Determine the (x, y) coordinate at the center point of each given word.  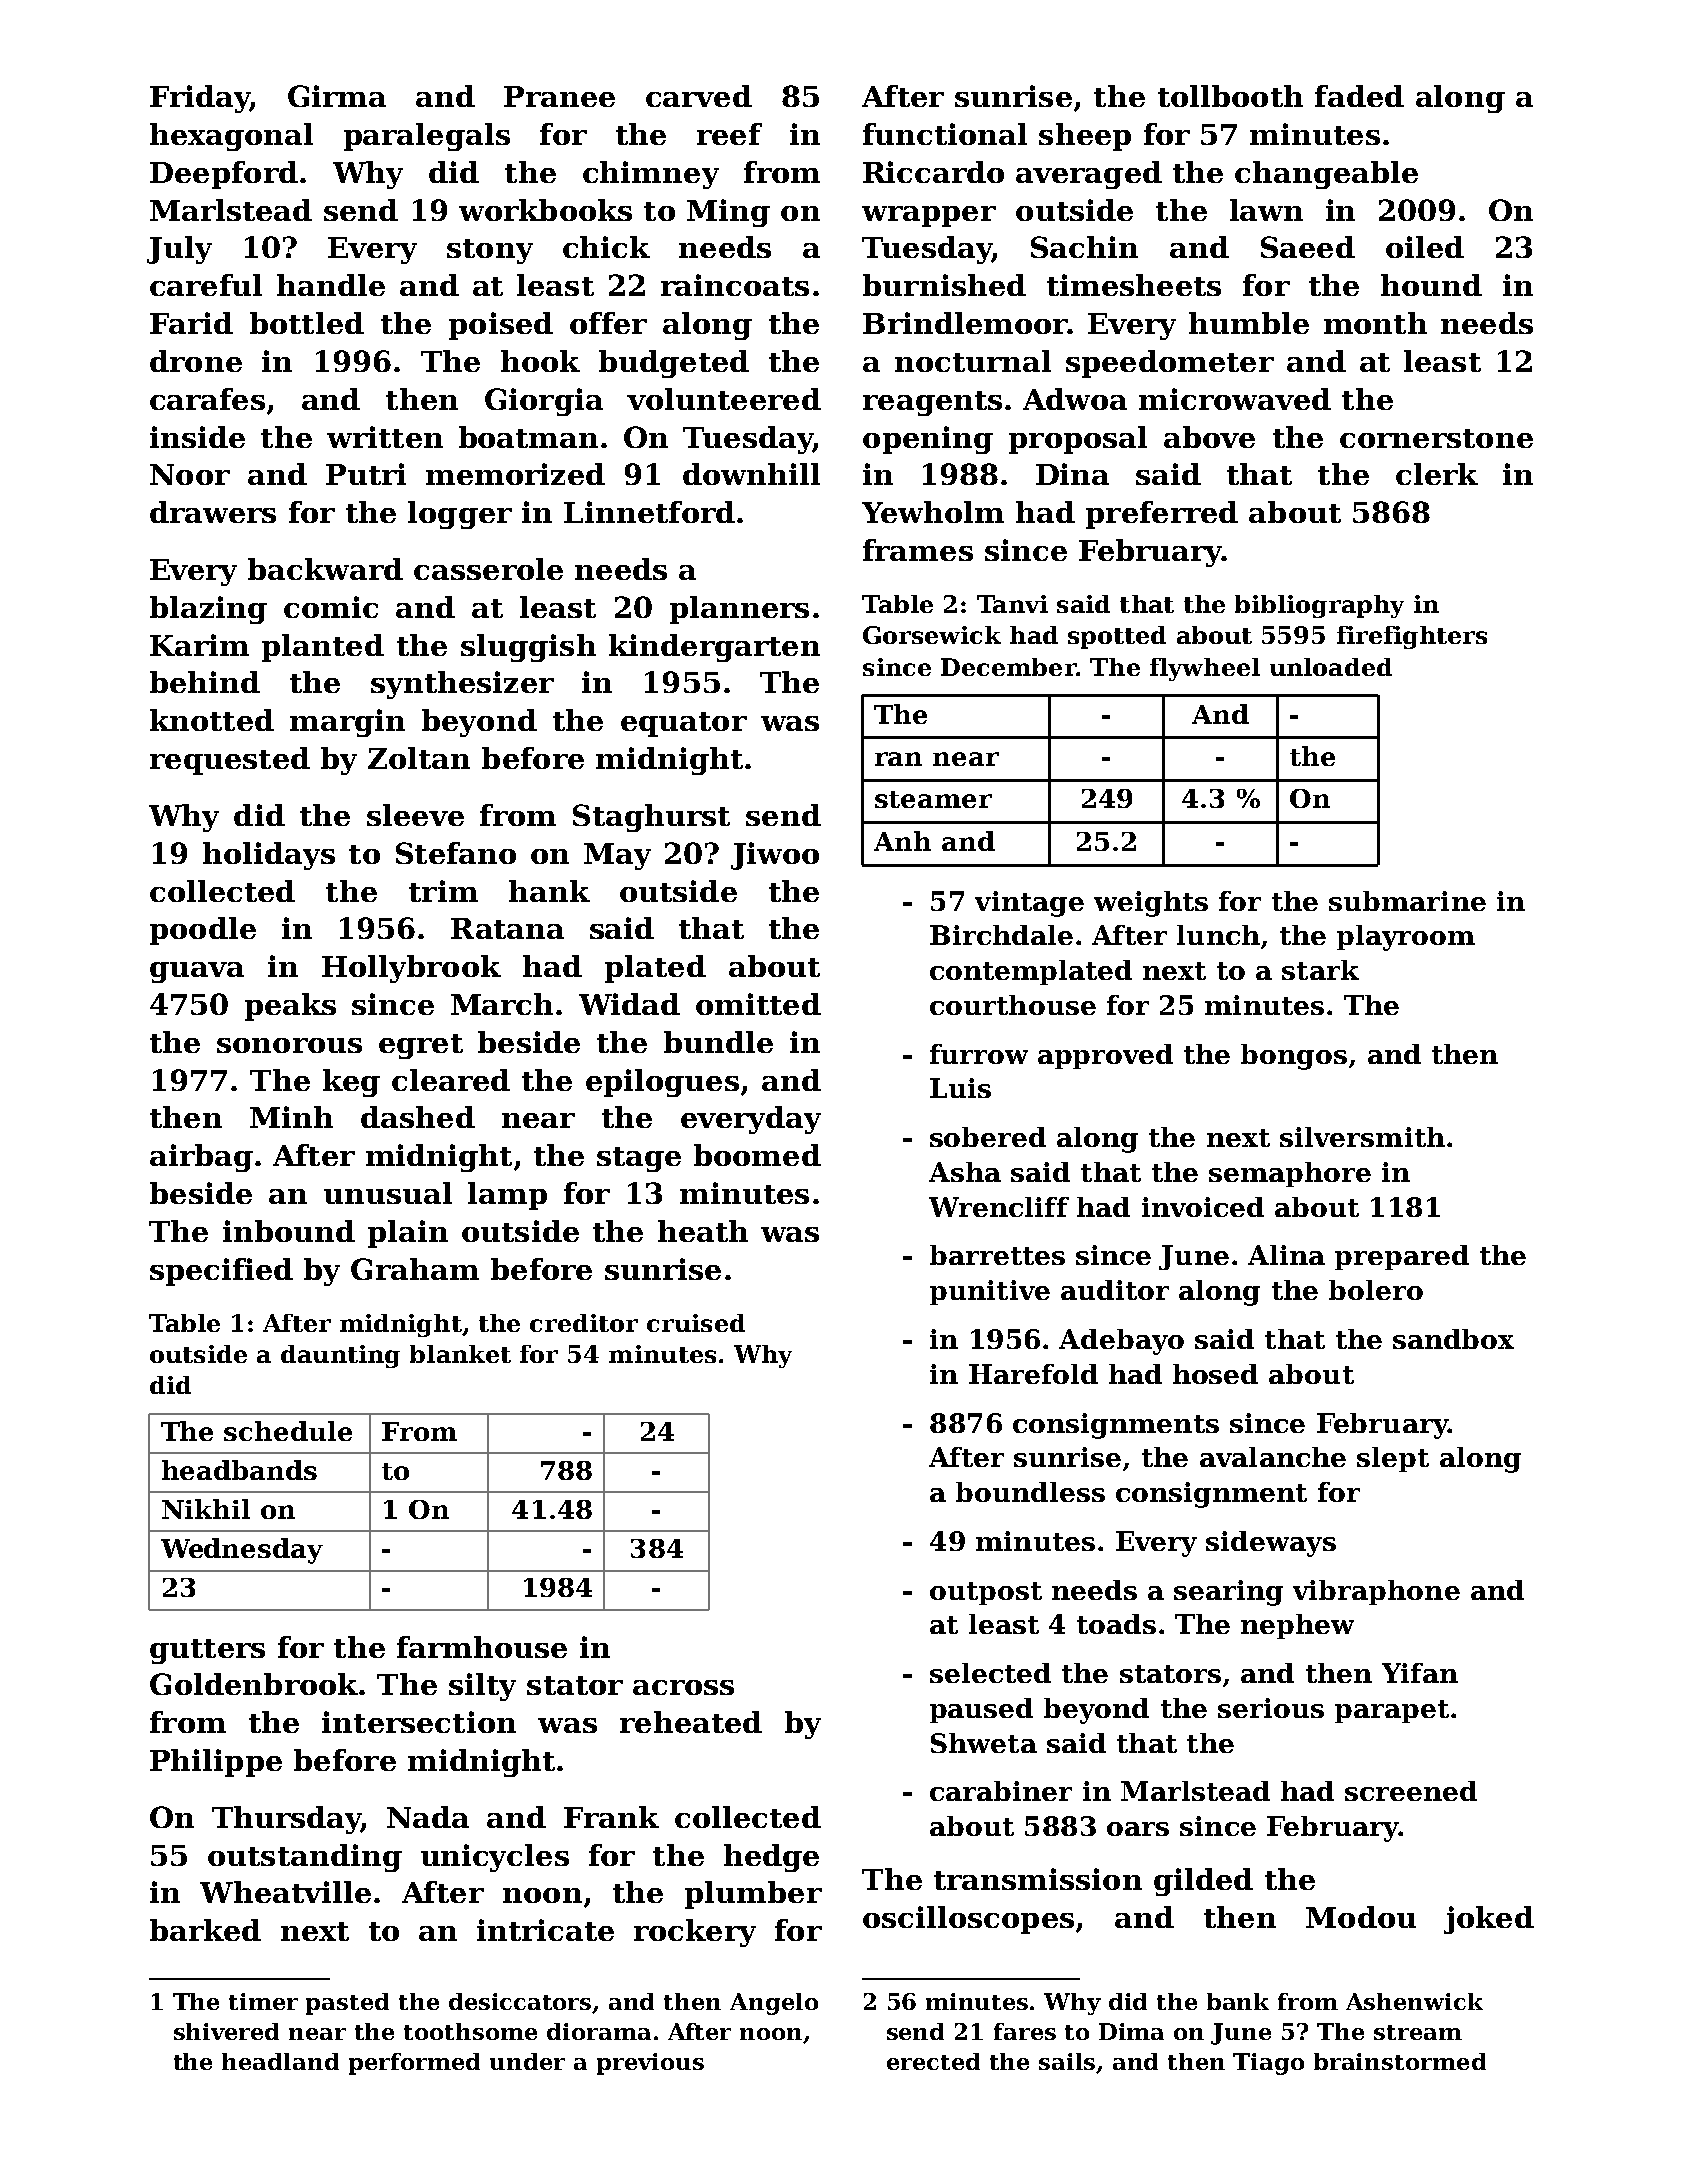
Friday (200, 99)
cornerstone (1436, 438)
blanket (460, 1354)
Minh (291, 1117)
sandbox (1453, 1339)
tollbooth (1230, 96)
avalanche (1273, 1457)
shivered (226, 2031)
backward (325, 569)
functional (945, 134)
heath (703, 1231)
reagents (932, 403)
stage (639, 1159)
